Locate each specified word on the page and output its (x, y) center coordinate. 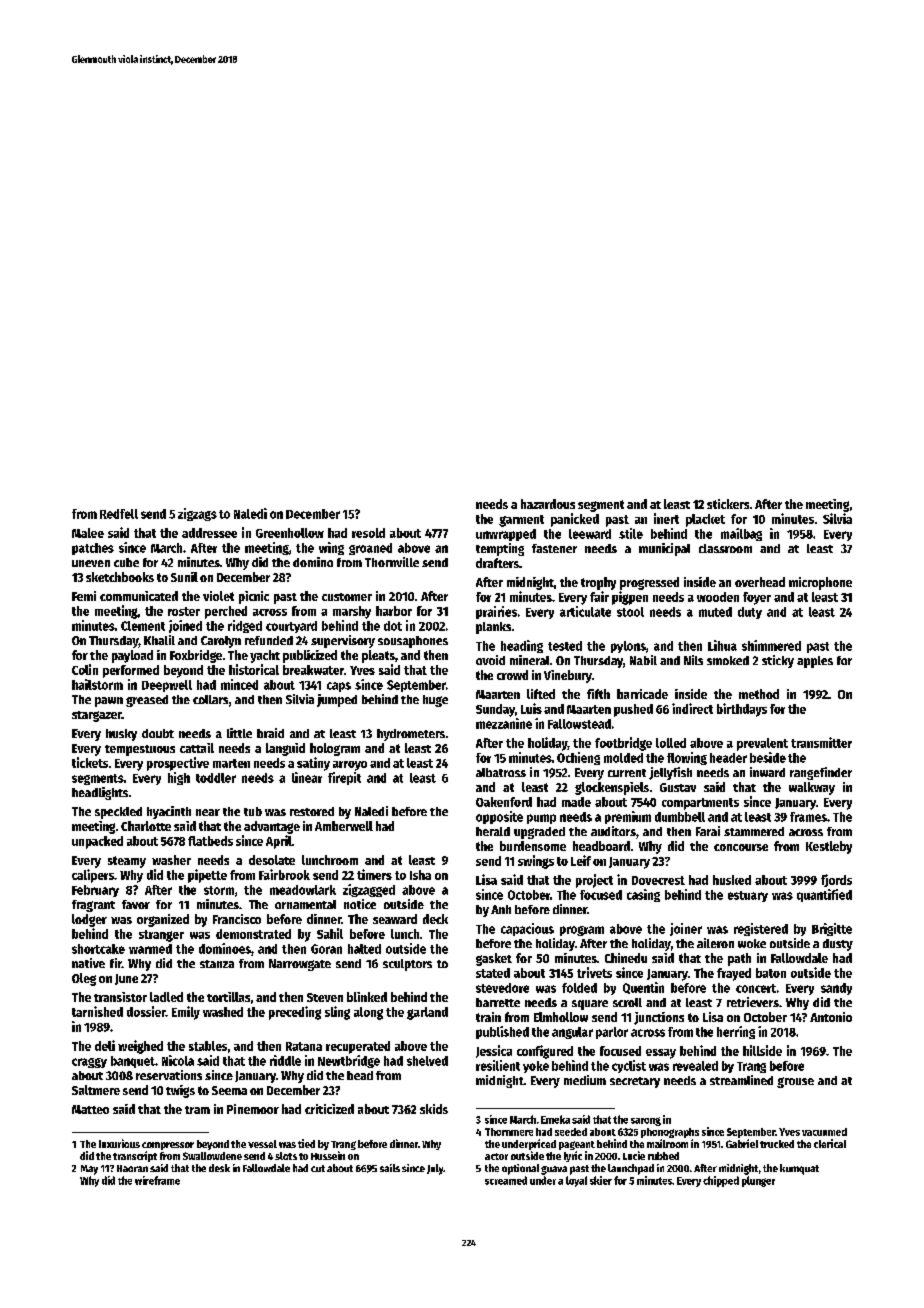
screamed (506, 1180)
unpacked (97, 842)
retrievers (753, 1002)
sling (337, 1013)
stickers (728, 504)
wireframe (157, 1180)
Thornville (392, 562)
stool (630, 612)
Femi (84, 596)
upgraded (539, 833)
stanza (217, 964)
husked (732, 880)
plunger (758, 1181)
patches (93, 549)
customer (347, 597)
